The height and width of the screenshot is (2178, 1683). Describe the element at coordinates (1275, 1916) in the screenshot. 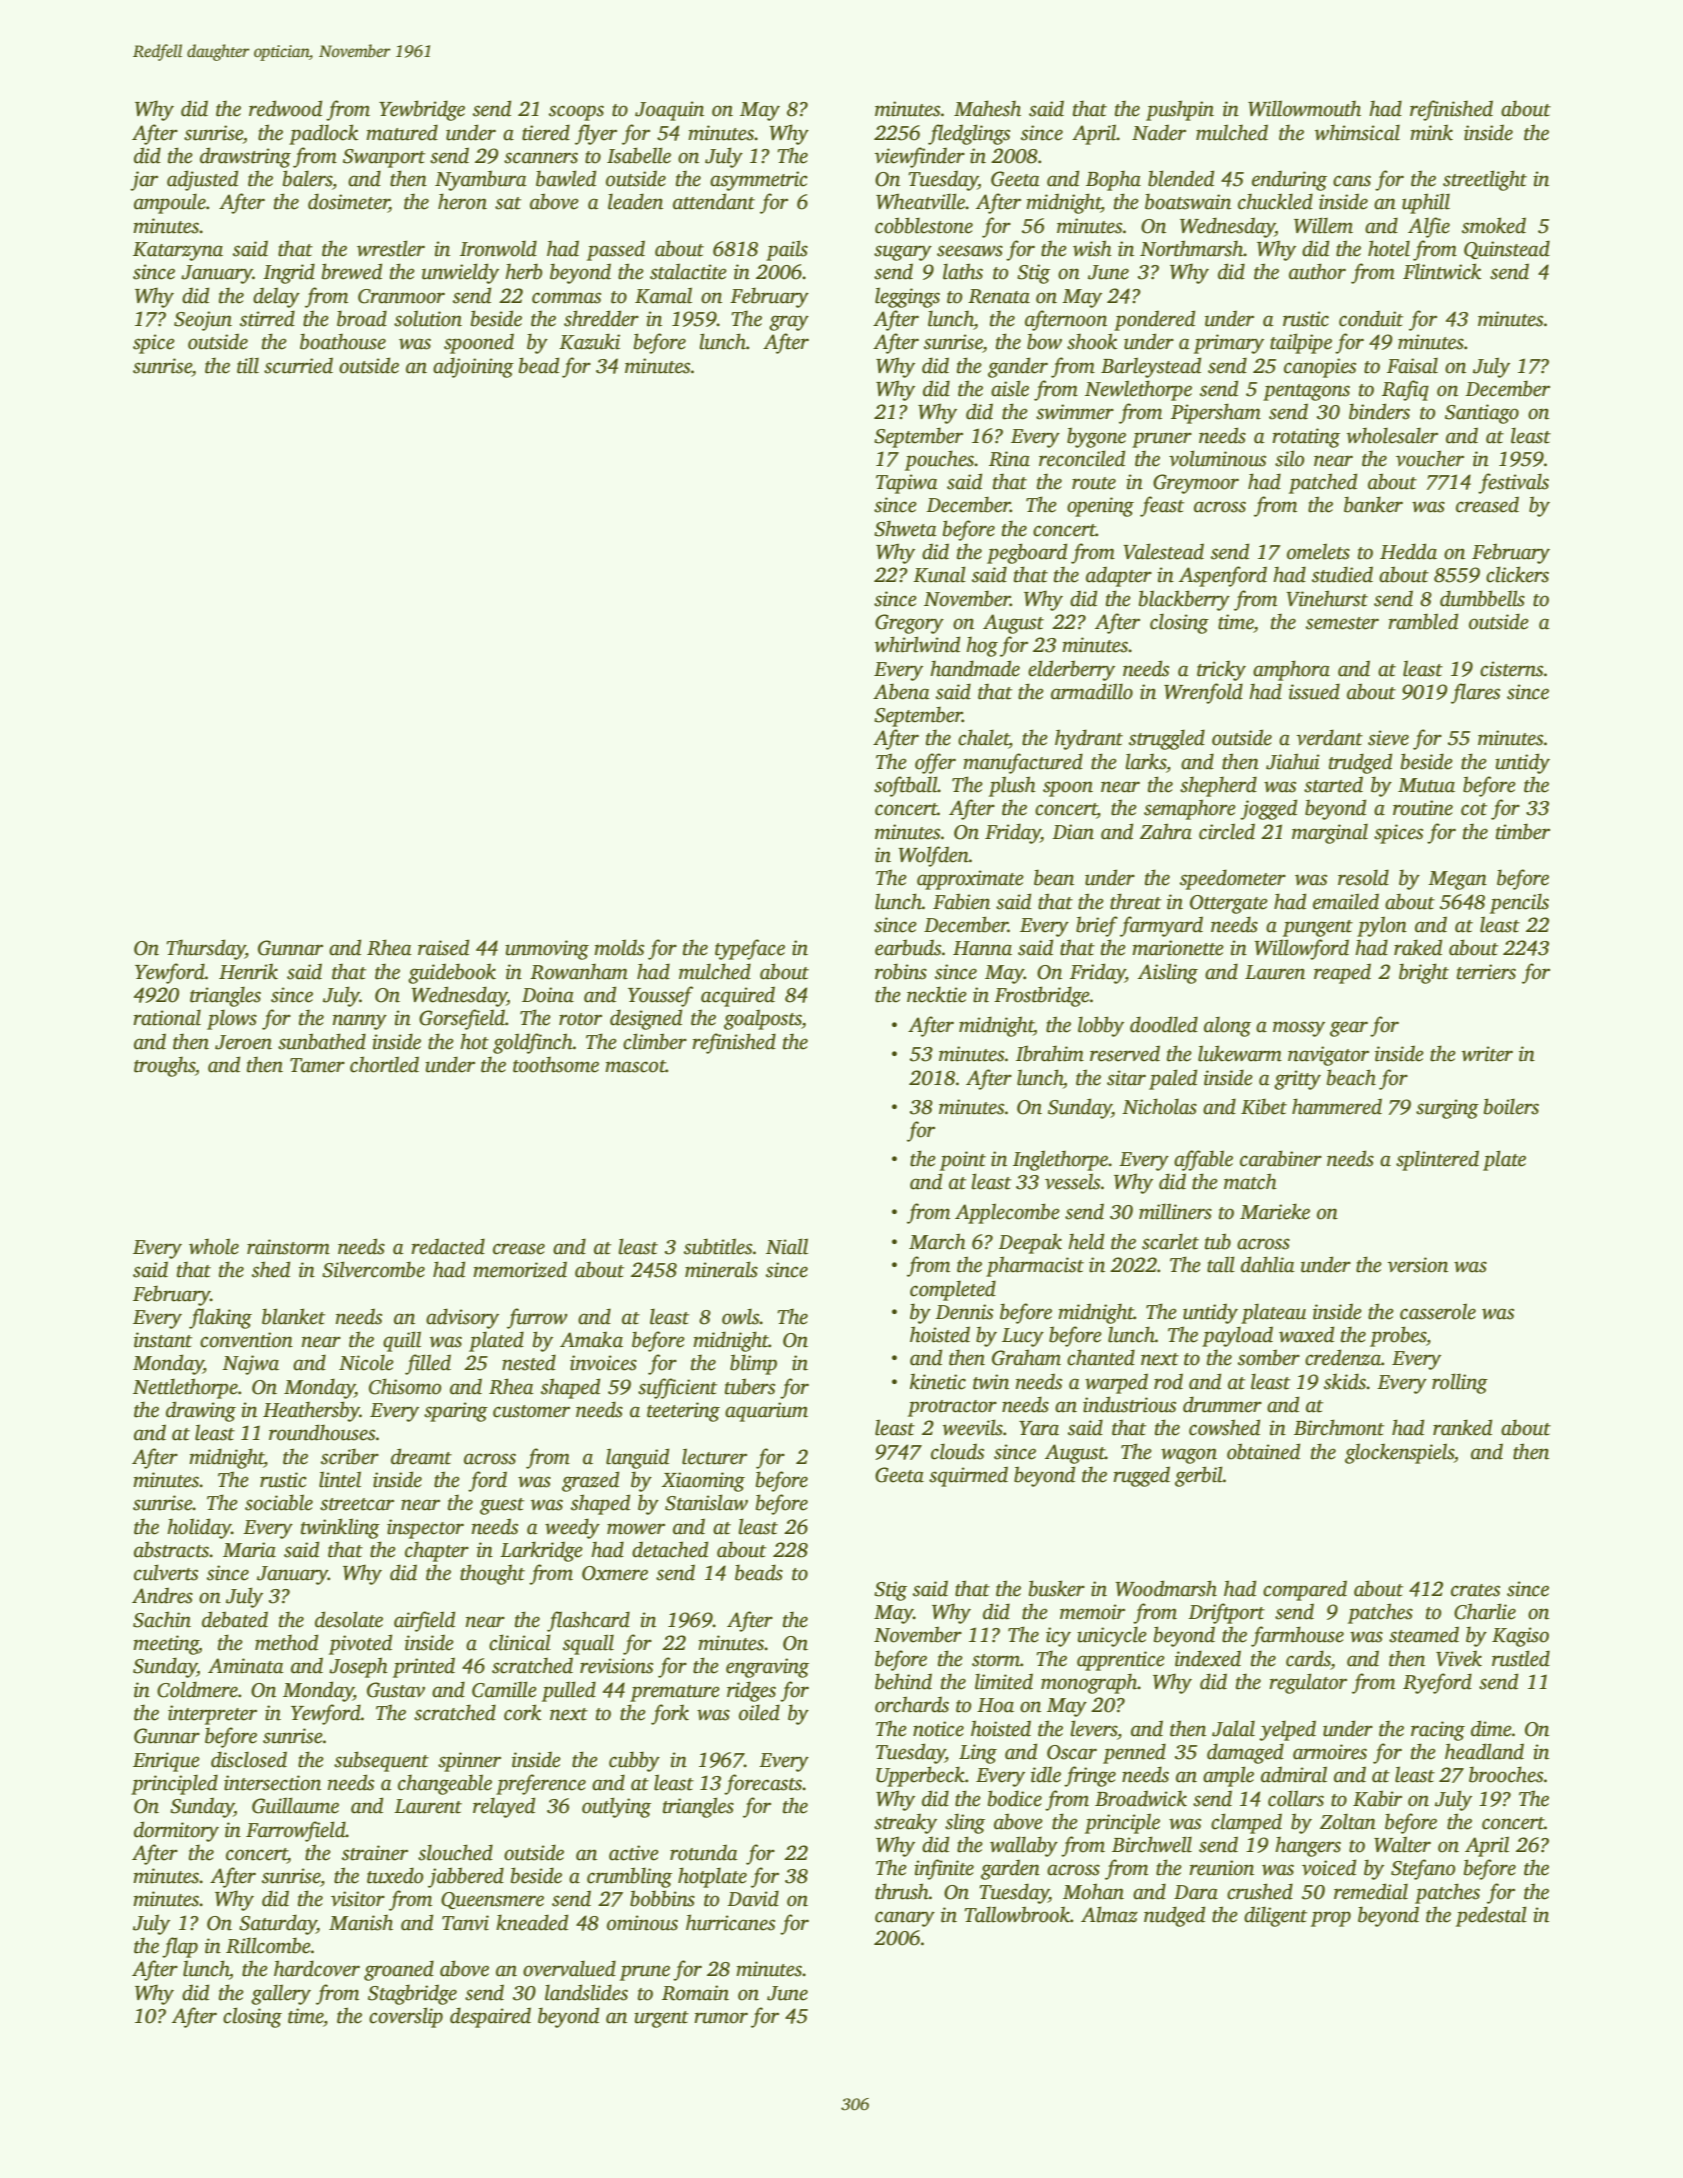

I see `diligent` at that location.
